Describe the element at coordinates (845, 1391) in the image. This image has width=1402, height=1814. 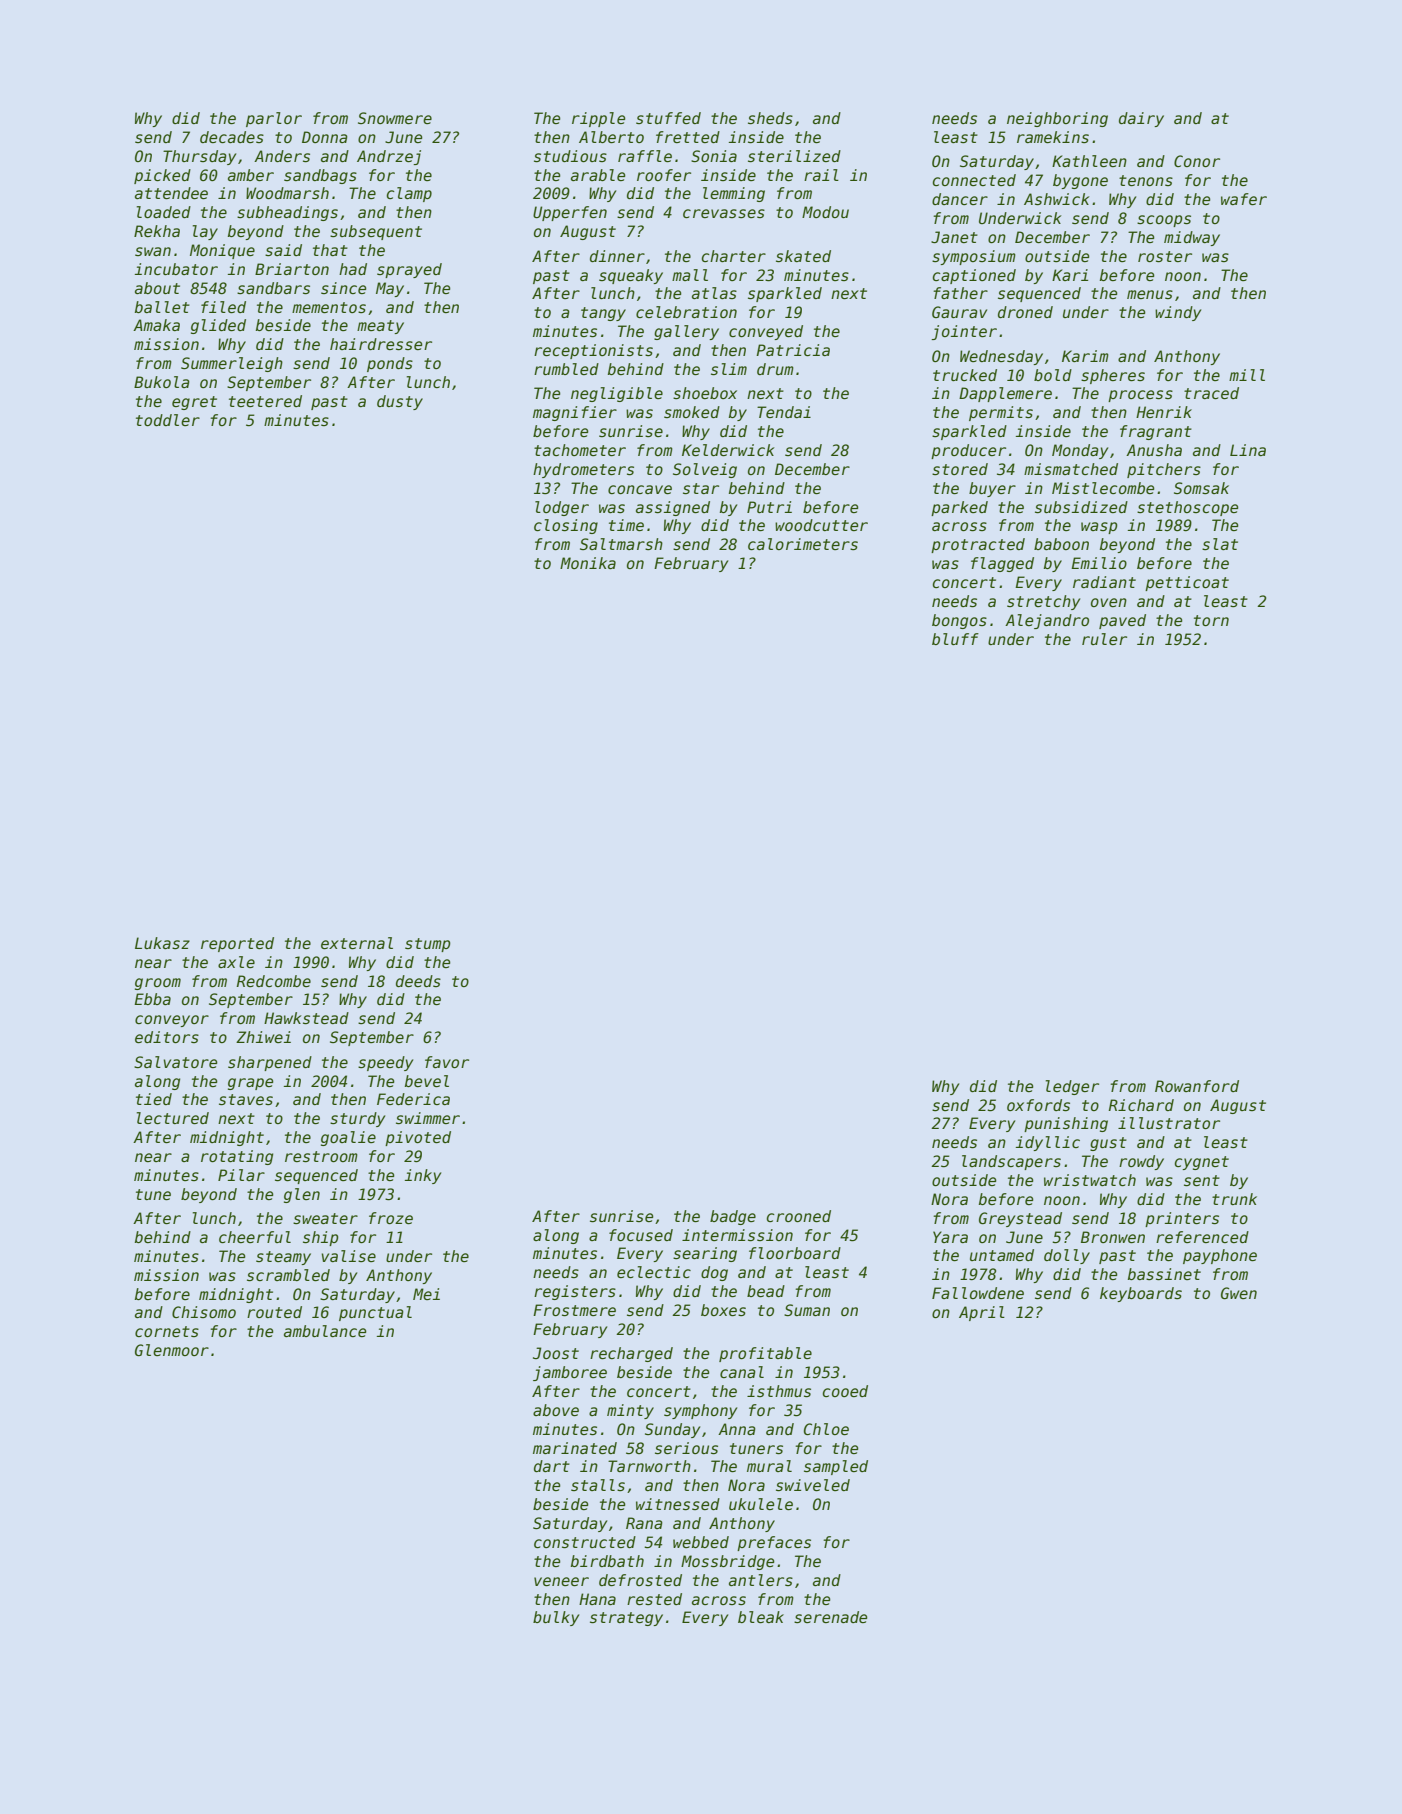
I see `cooed` at that location.
